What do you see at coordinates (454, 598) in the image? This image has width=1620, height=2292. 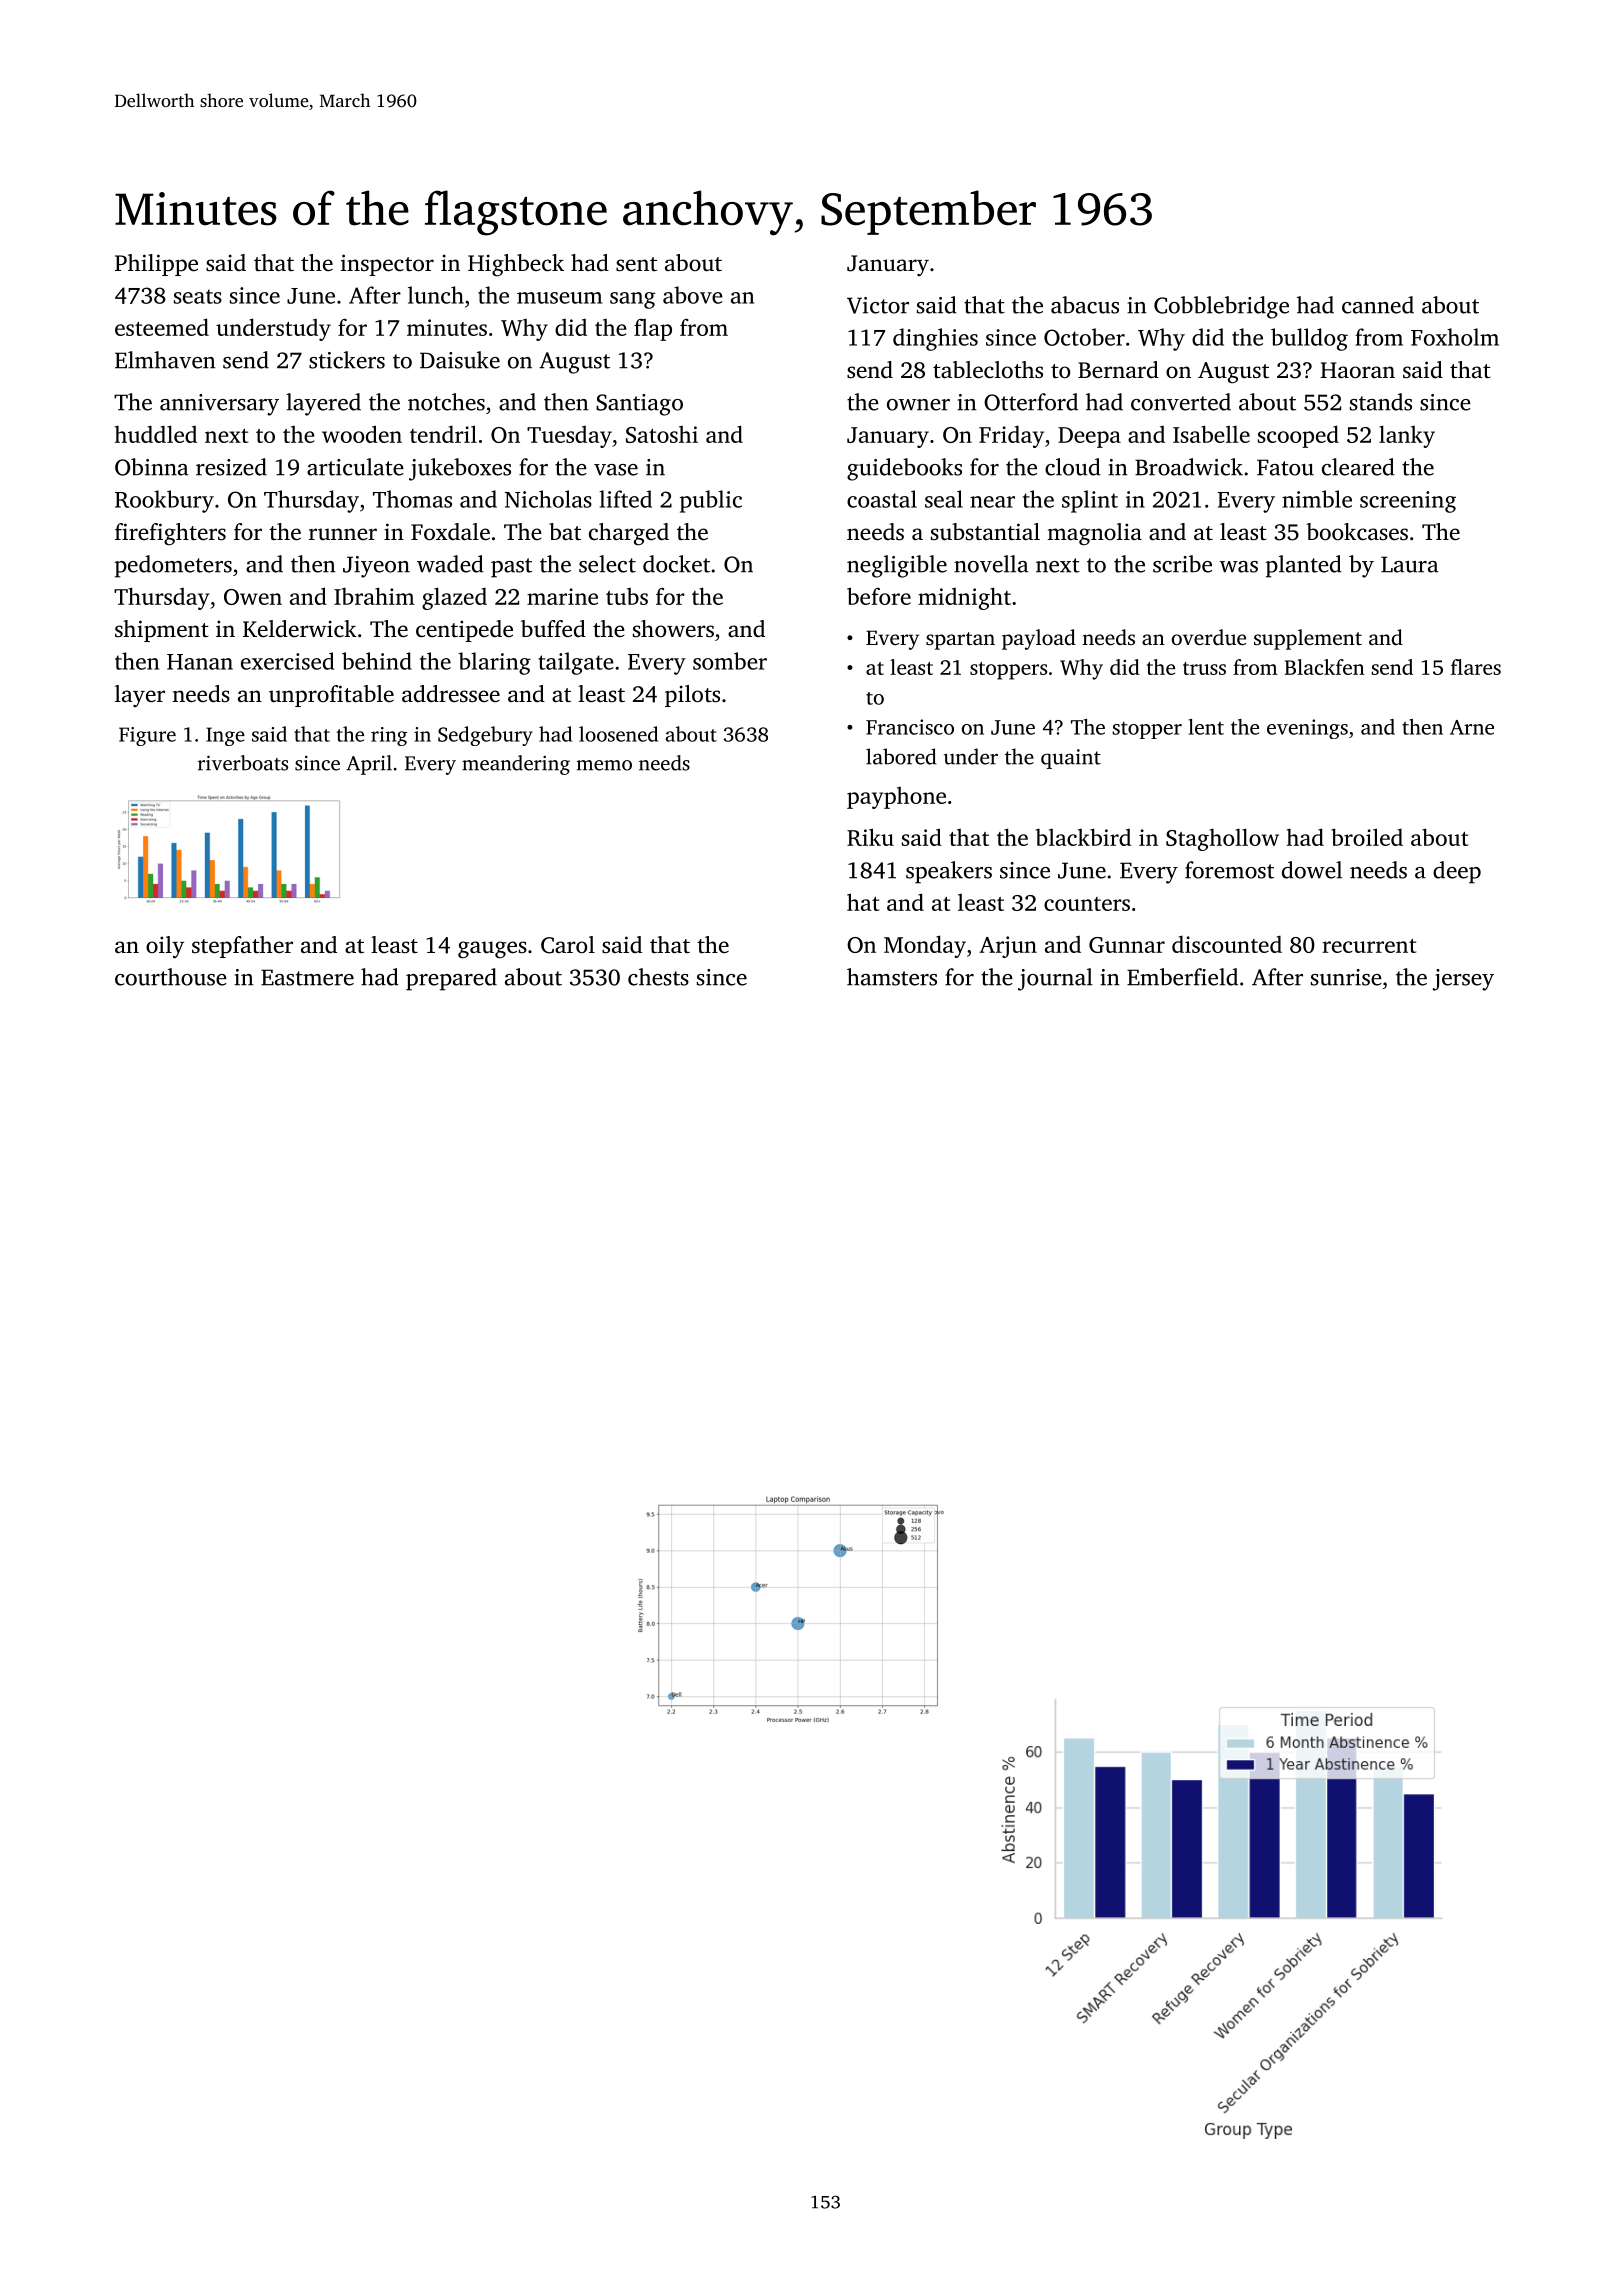 I see `glazed` at bounding box center [454, 598].
